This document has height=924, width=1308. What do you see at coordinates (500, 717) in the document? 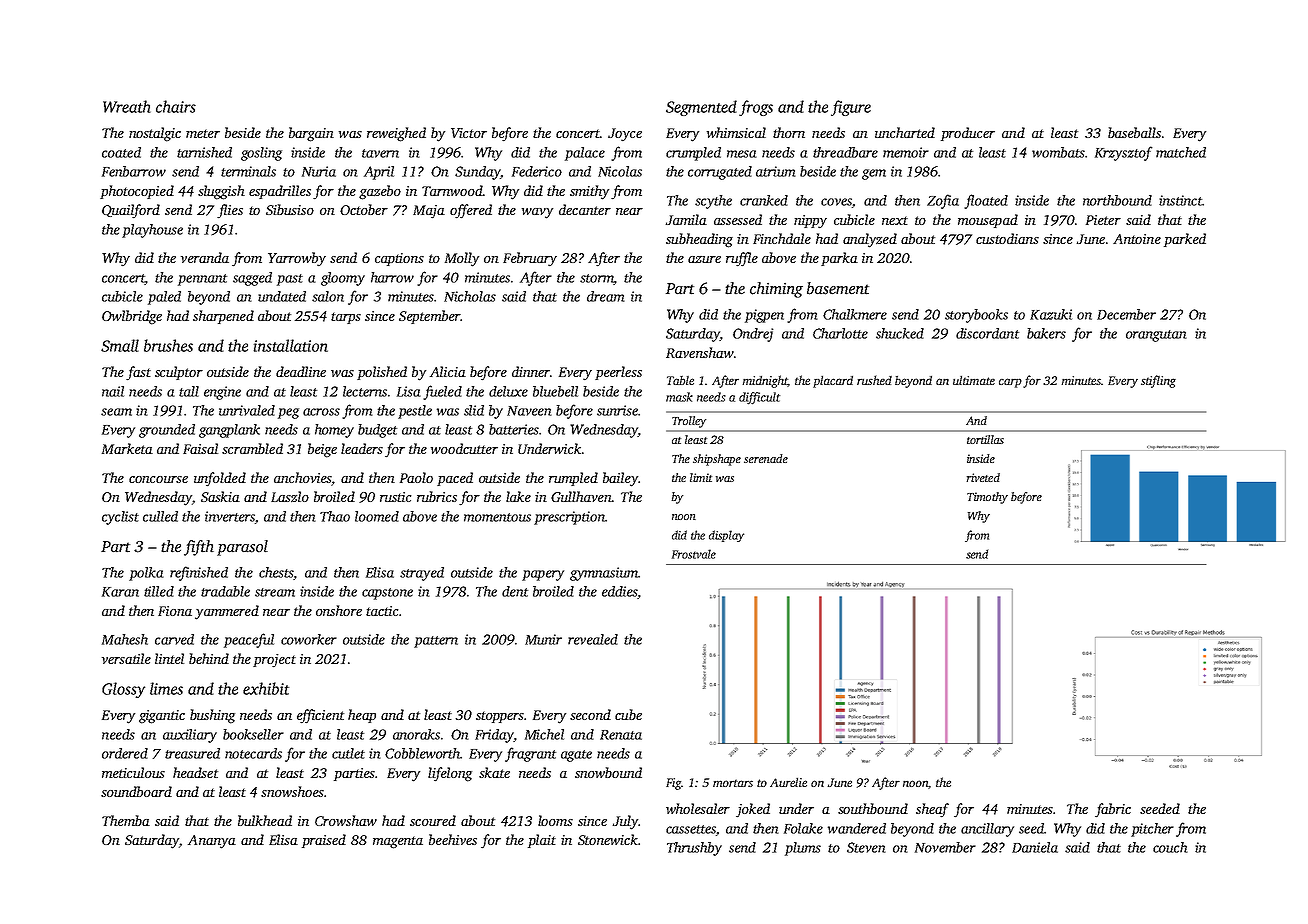
I see `stoppers` at bounding box center [500, 717].
